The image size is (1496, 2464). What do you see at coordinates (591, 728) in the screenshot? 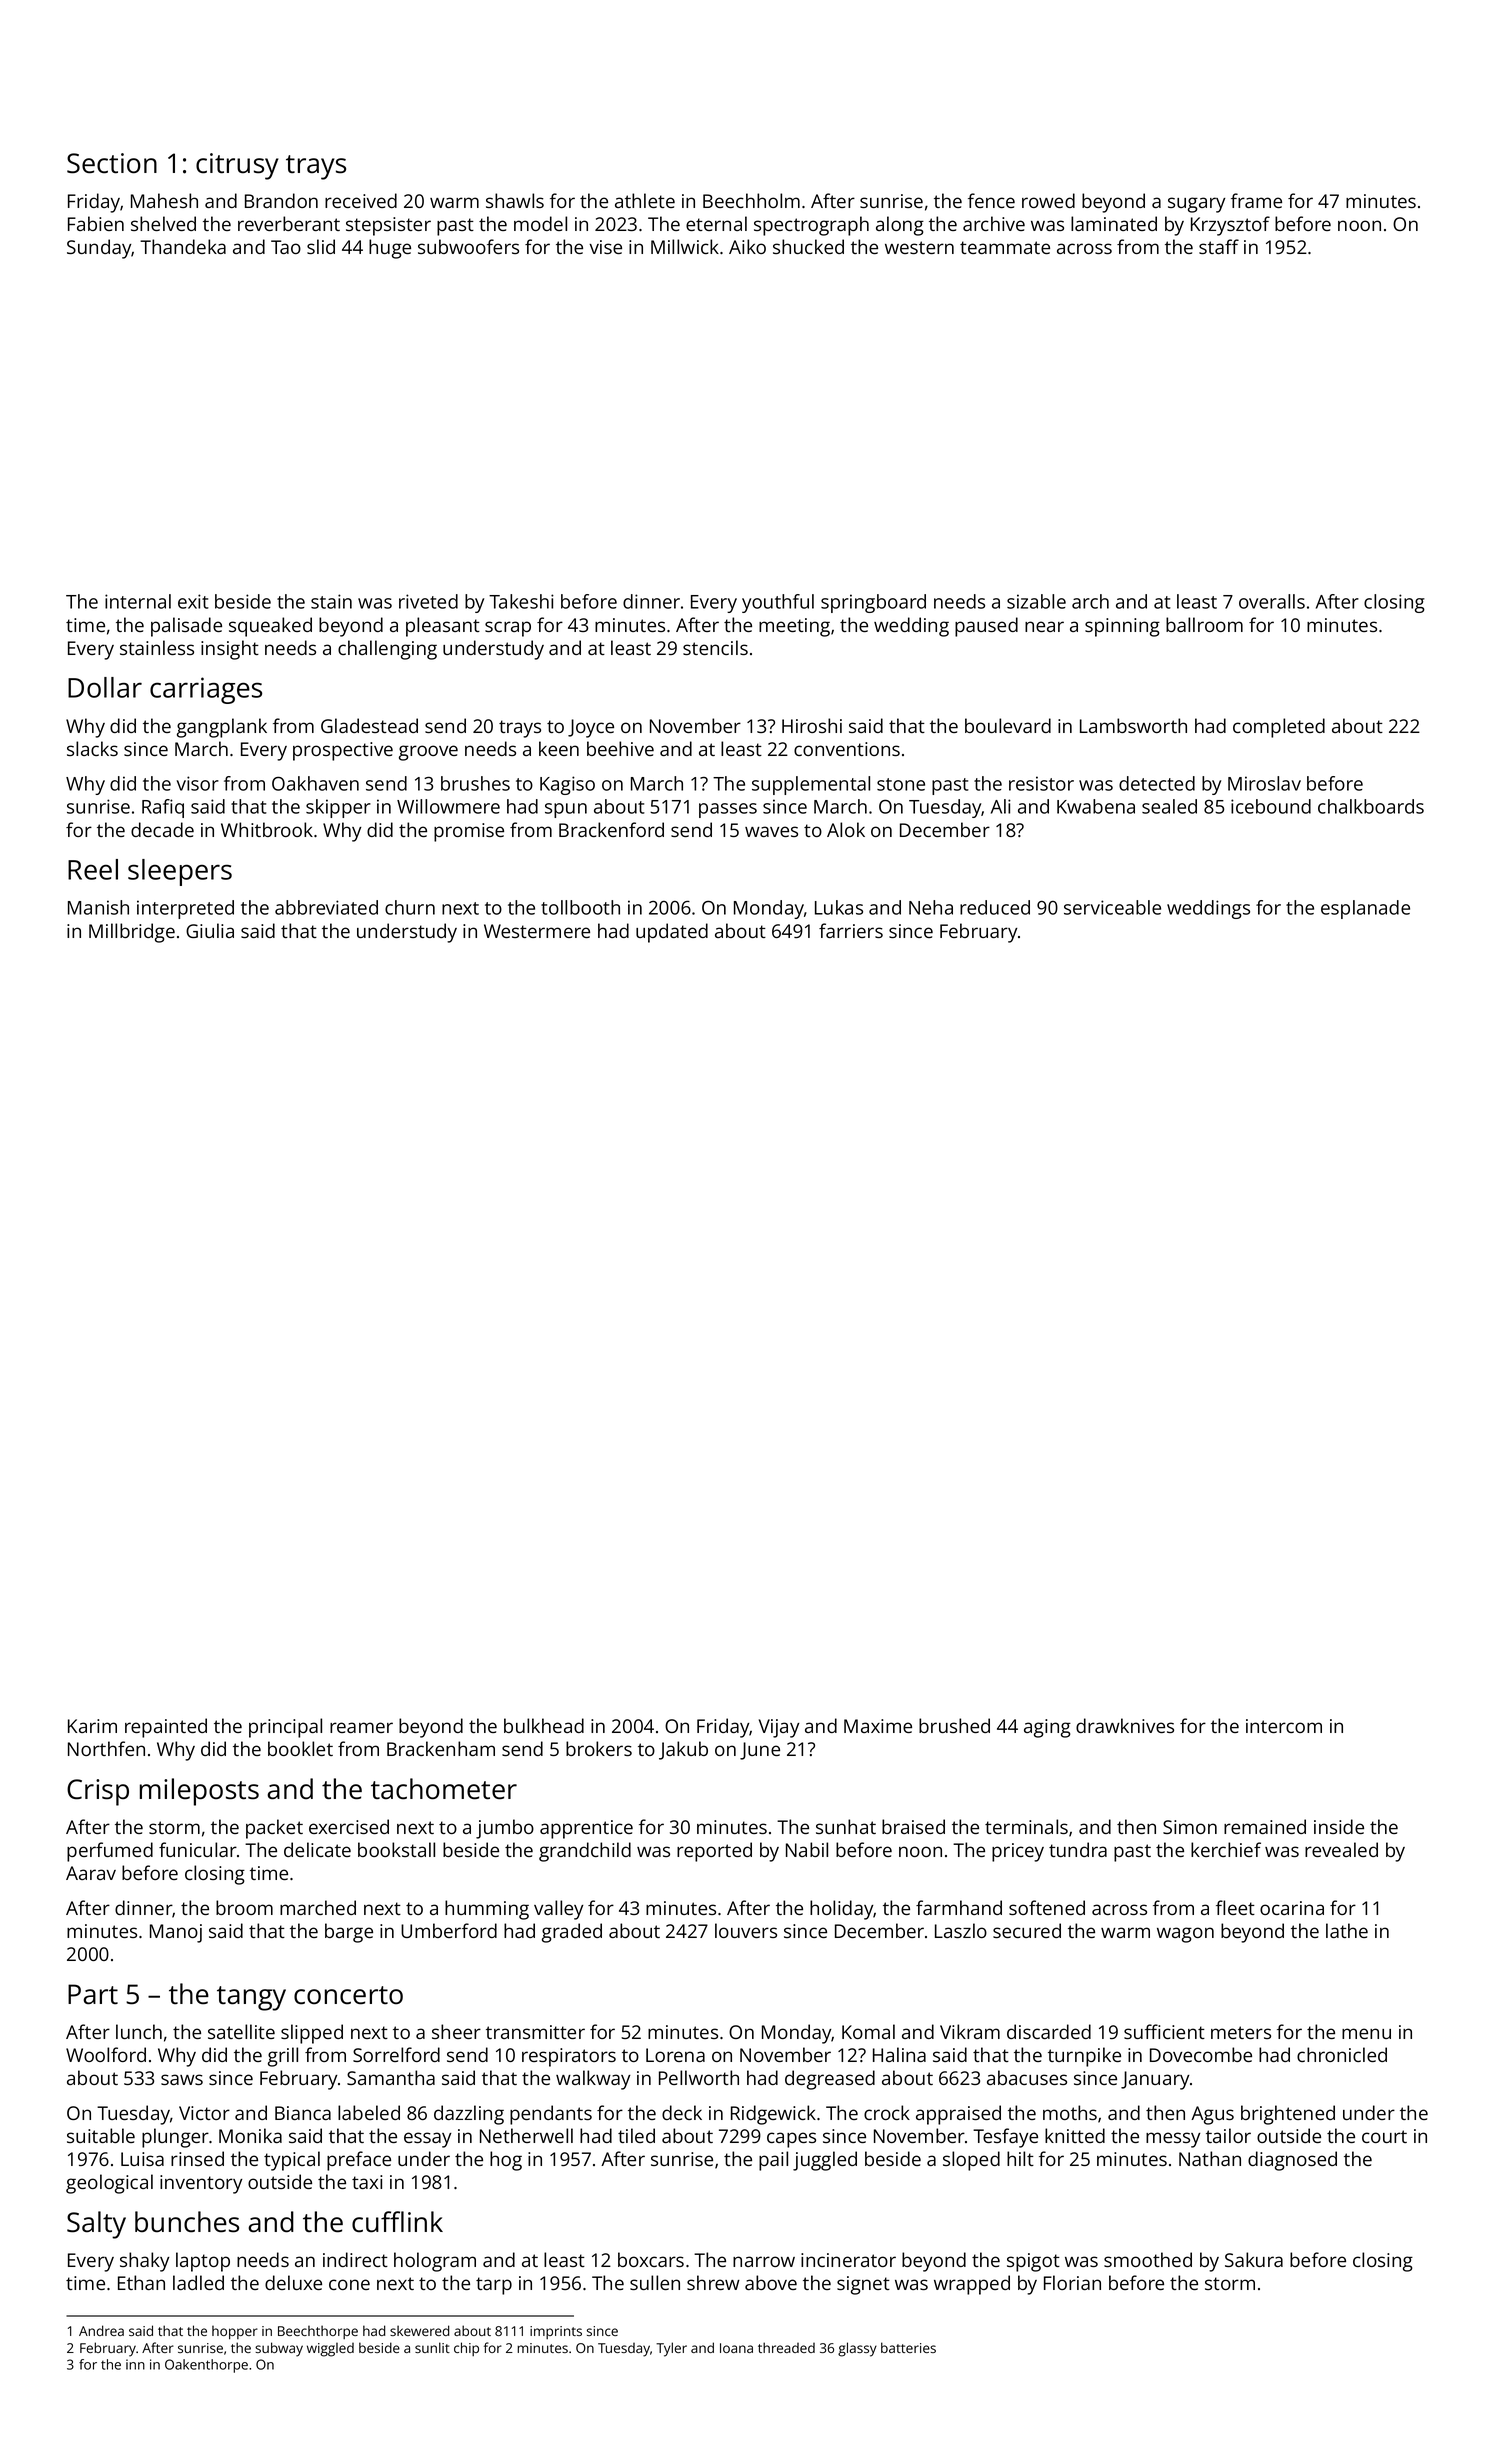
I see `Joyce` at bounding box center [591, 728].
